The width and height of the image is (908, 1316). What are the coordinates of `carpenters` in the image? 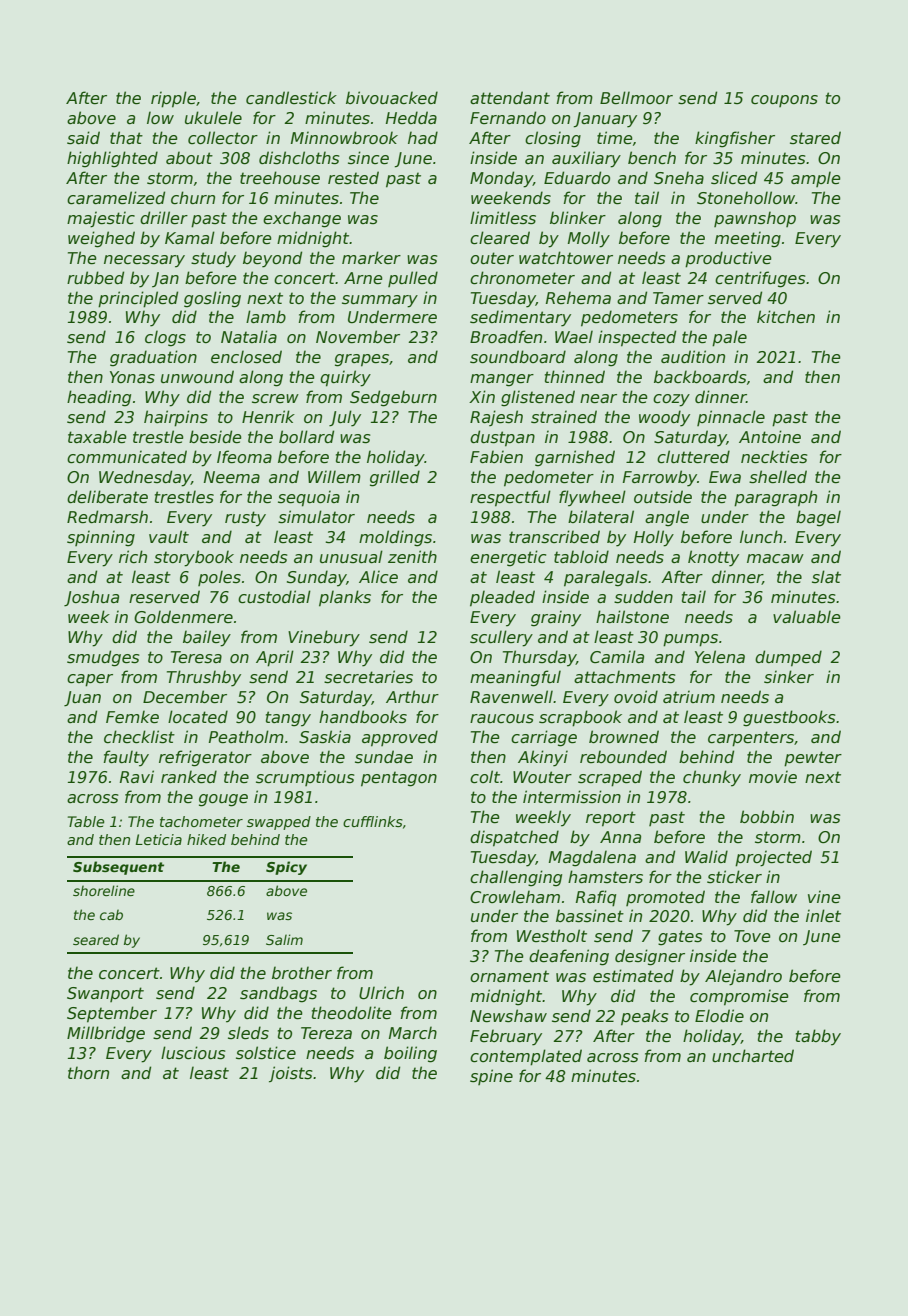 It's located at (751, 739).
